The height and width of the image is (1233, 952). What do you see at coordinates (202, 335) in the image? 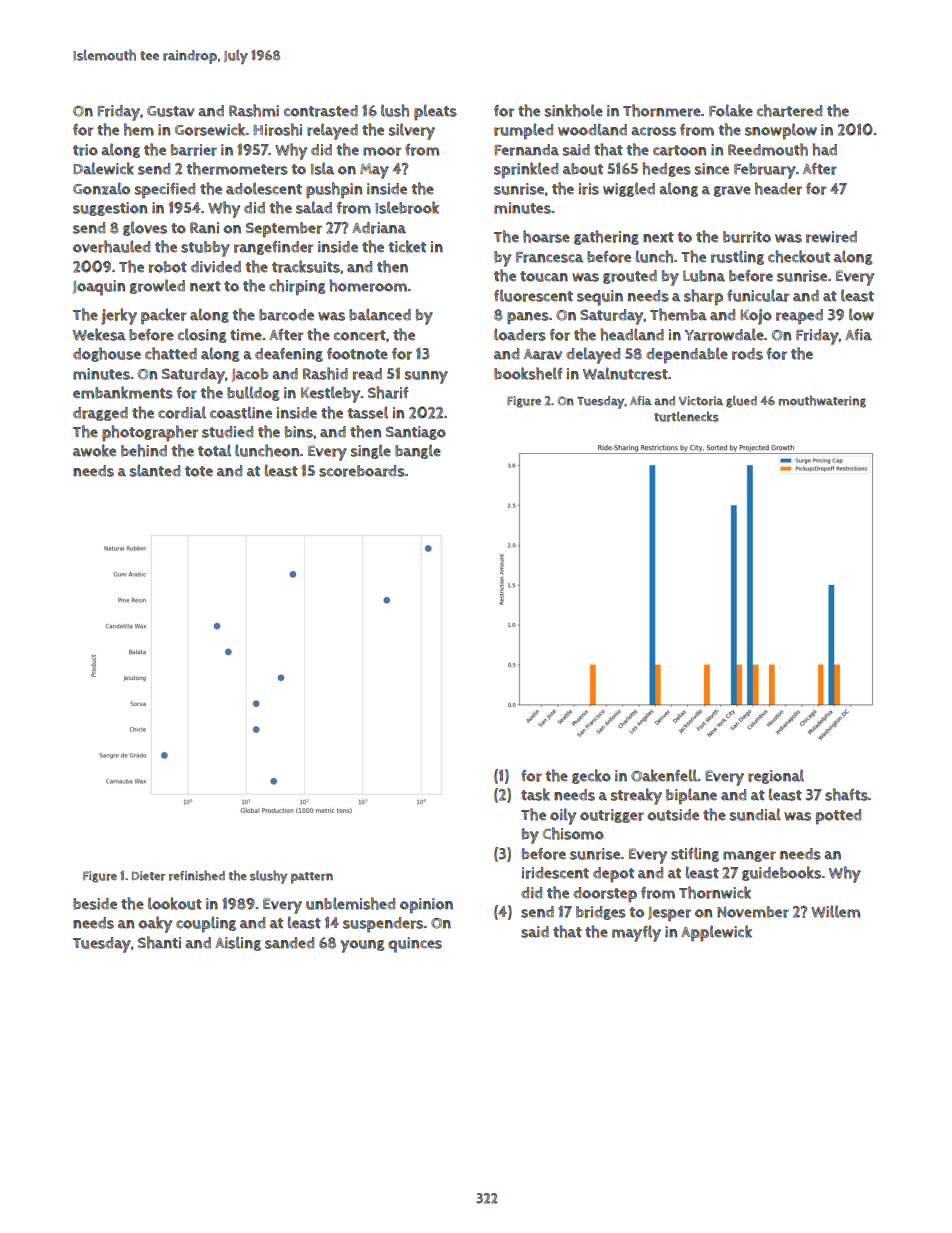
I see `closing` at bounding box center [202, 335].
